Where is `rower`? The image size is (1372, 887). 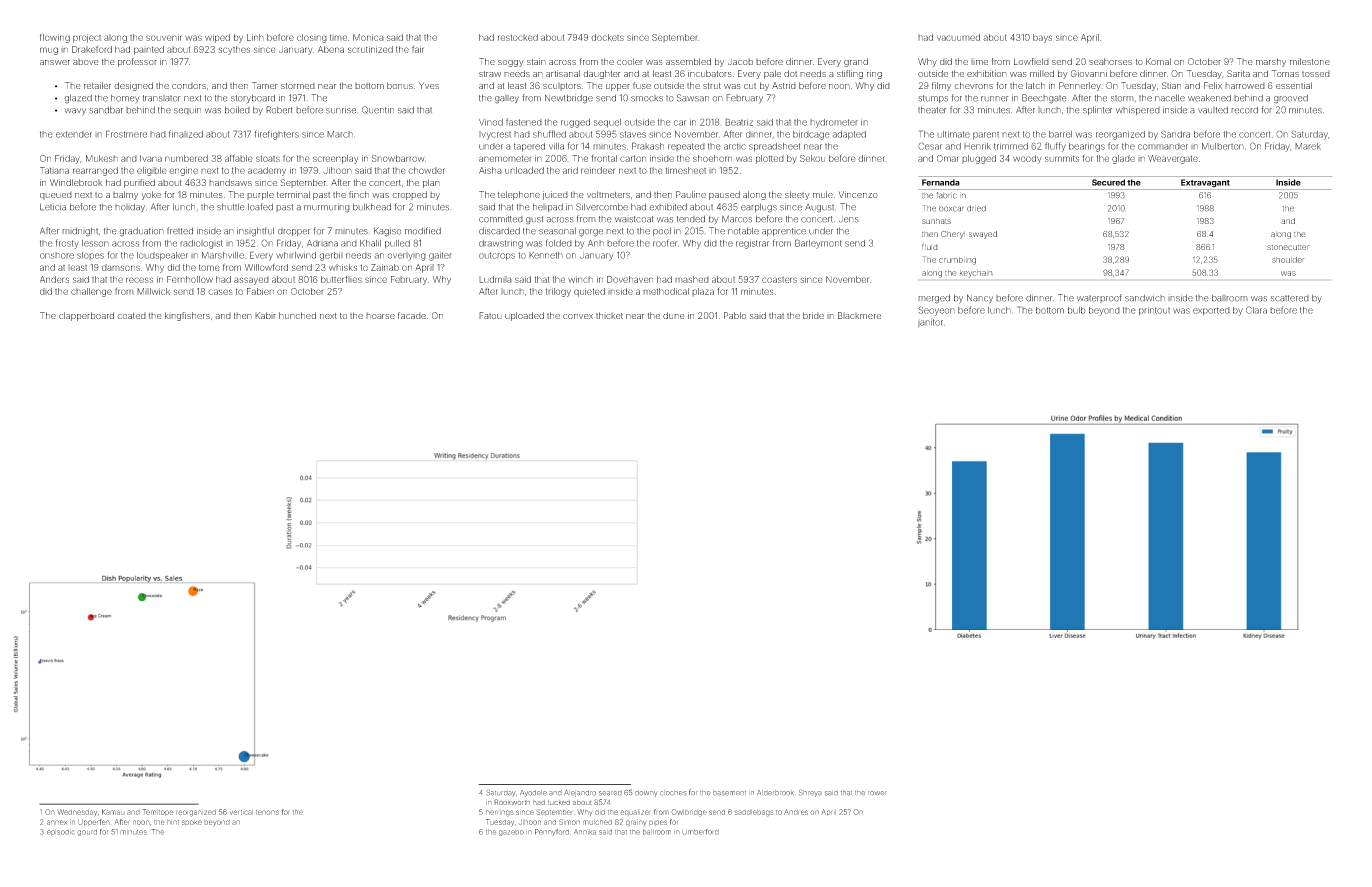
rower is located at coordinates (877, 793).
